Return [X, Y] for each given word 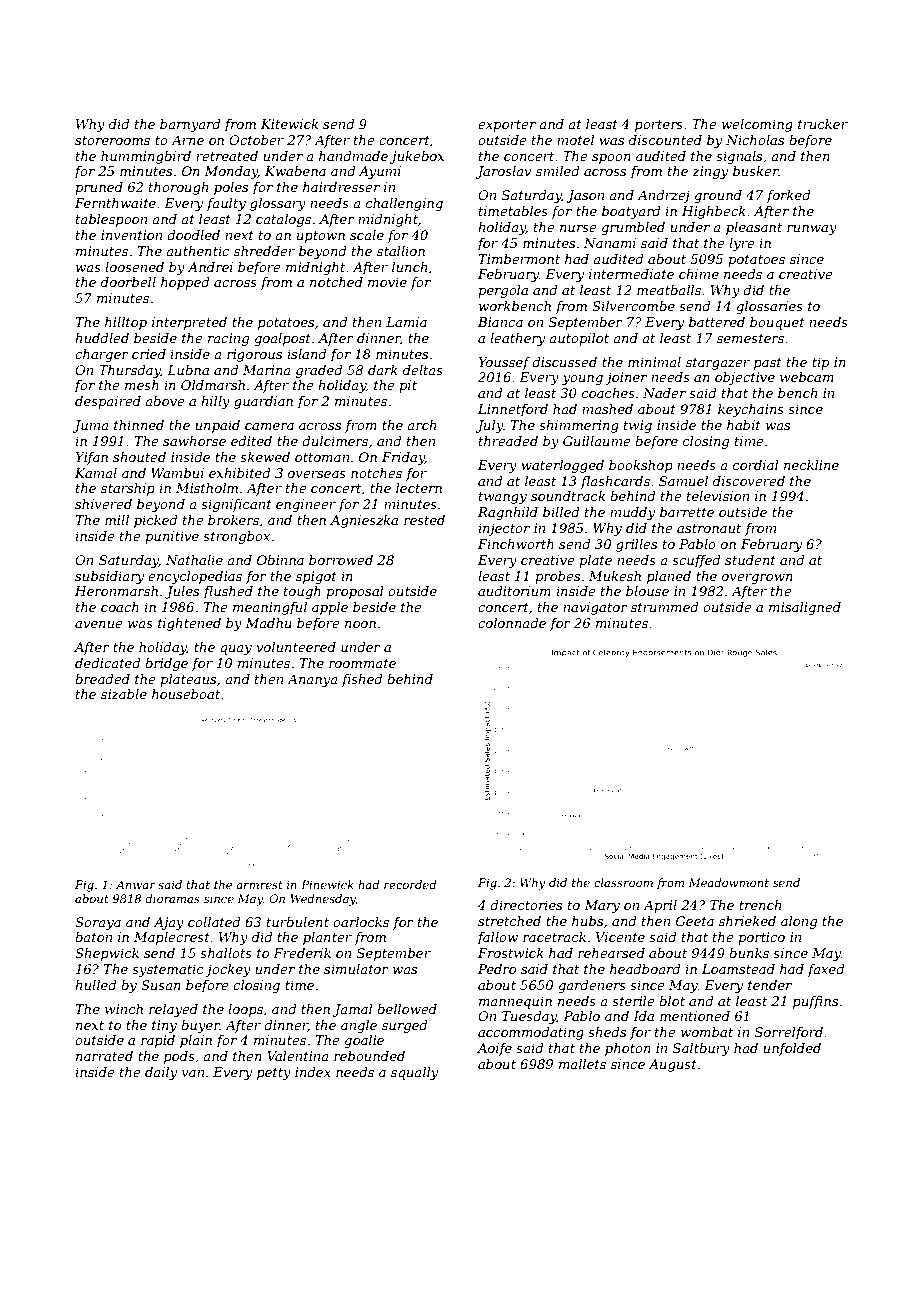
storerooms [112, 140]
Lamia [406, 322]
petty [274, 1074]
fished [361, 680]
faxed [825, 970]
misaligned [805, 608]
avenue [99, 624]
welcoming [757, 125]
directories [526, 905]
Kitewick [289, 124]
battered [717, 322]
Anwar [136, 884]
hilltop [126, 323]
